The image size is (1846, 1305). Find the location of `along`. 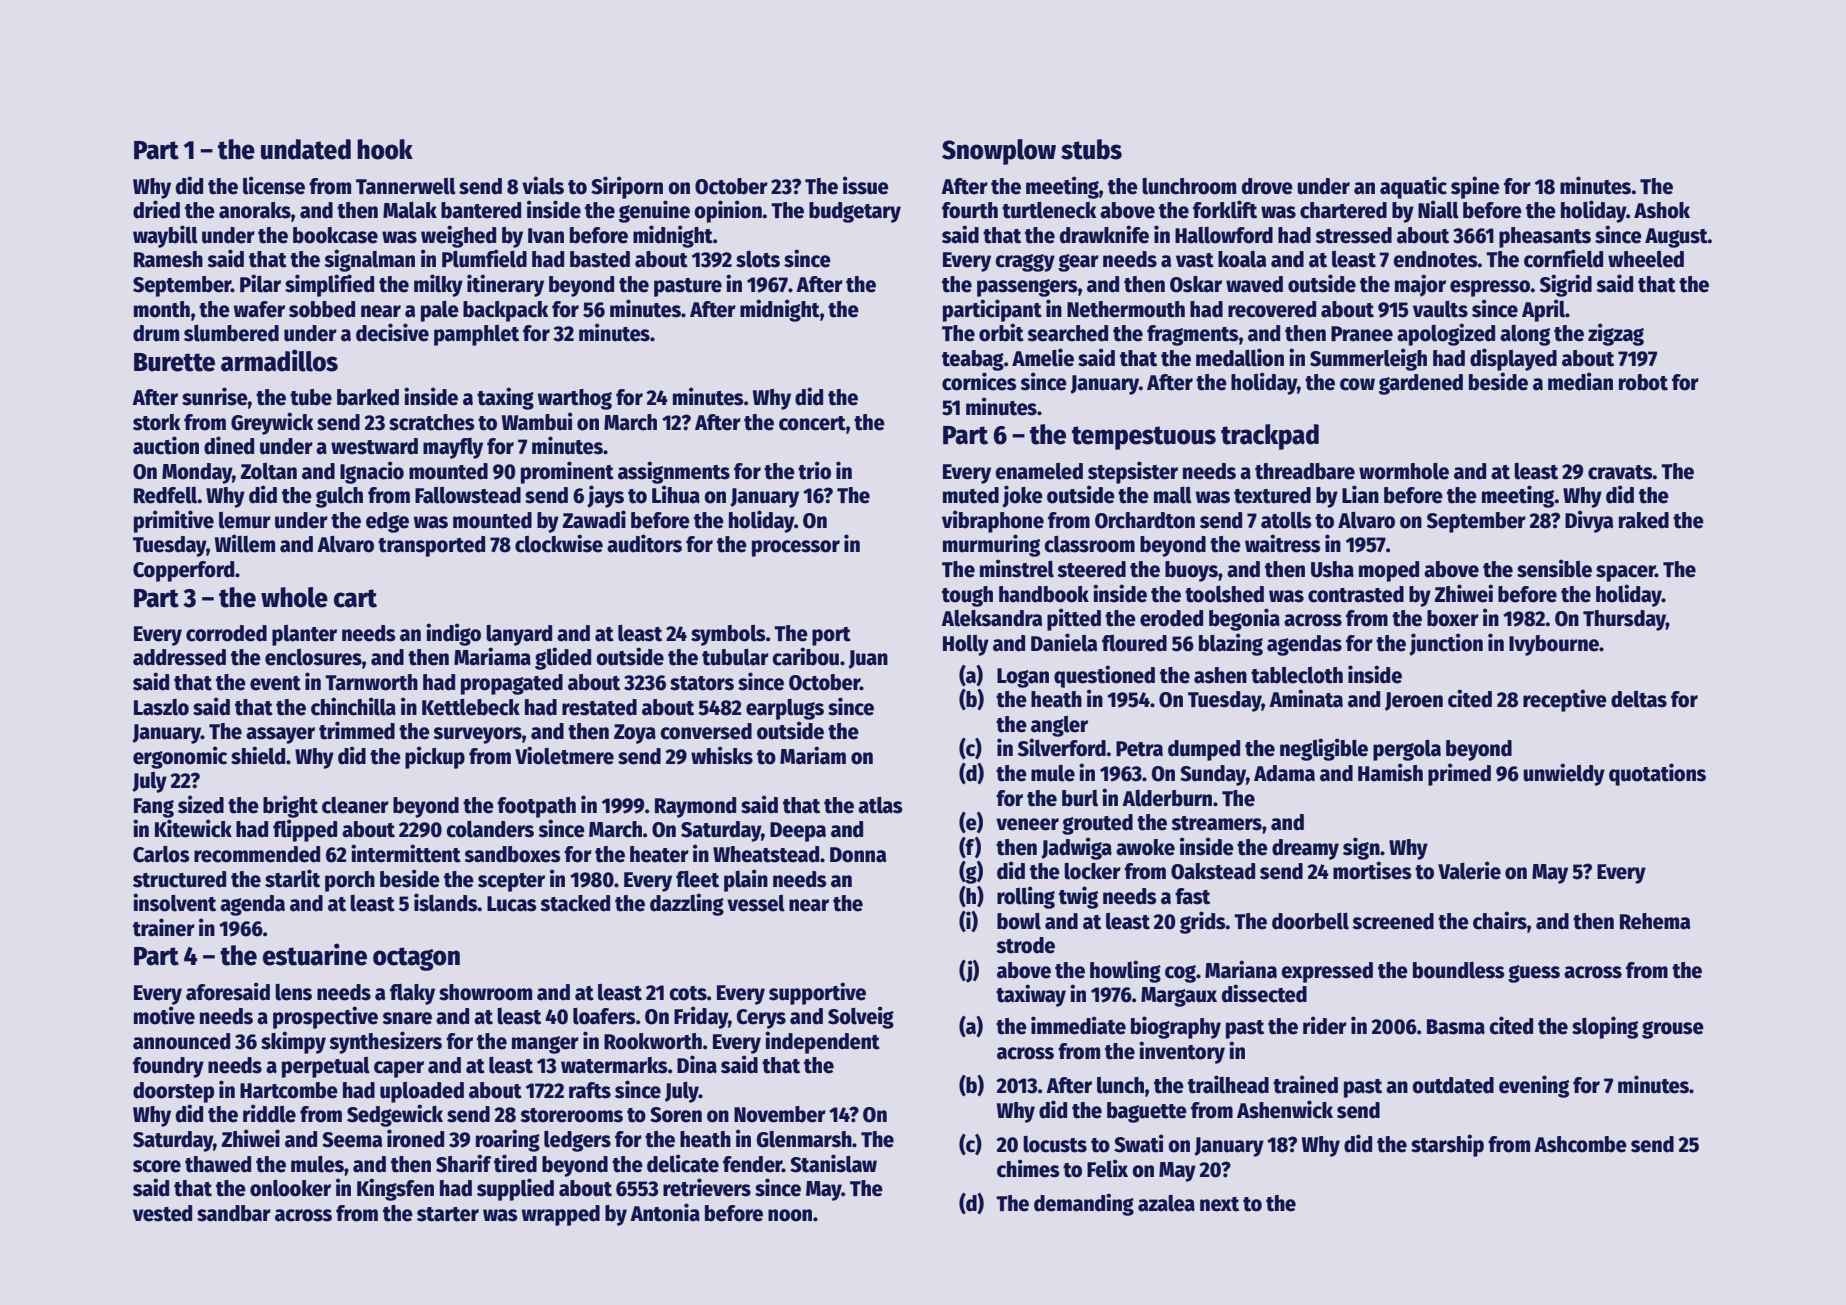

along is located at coordinates (1525, 335).
